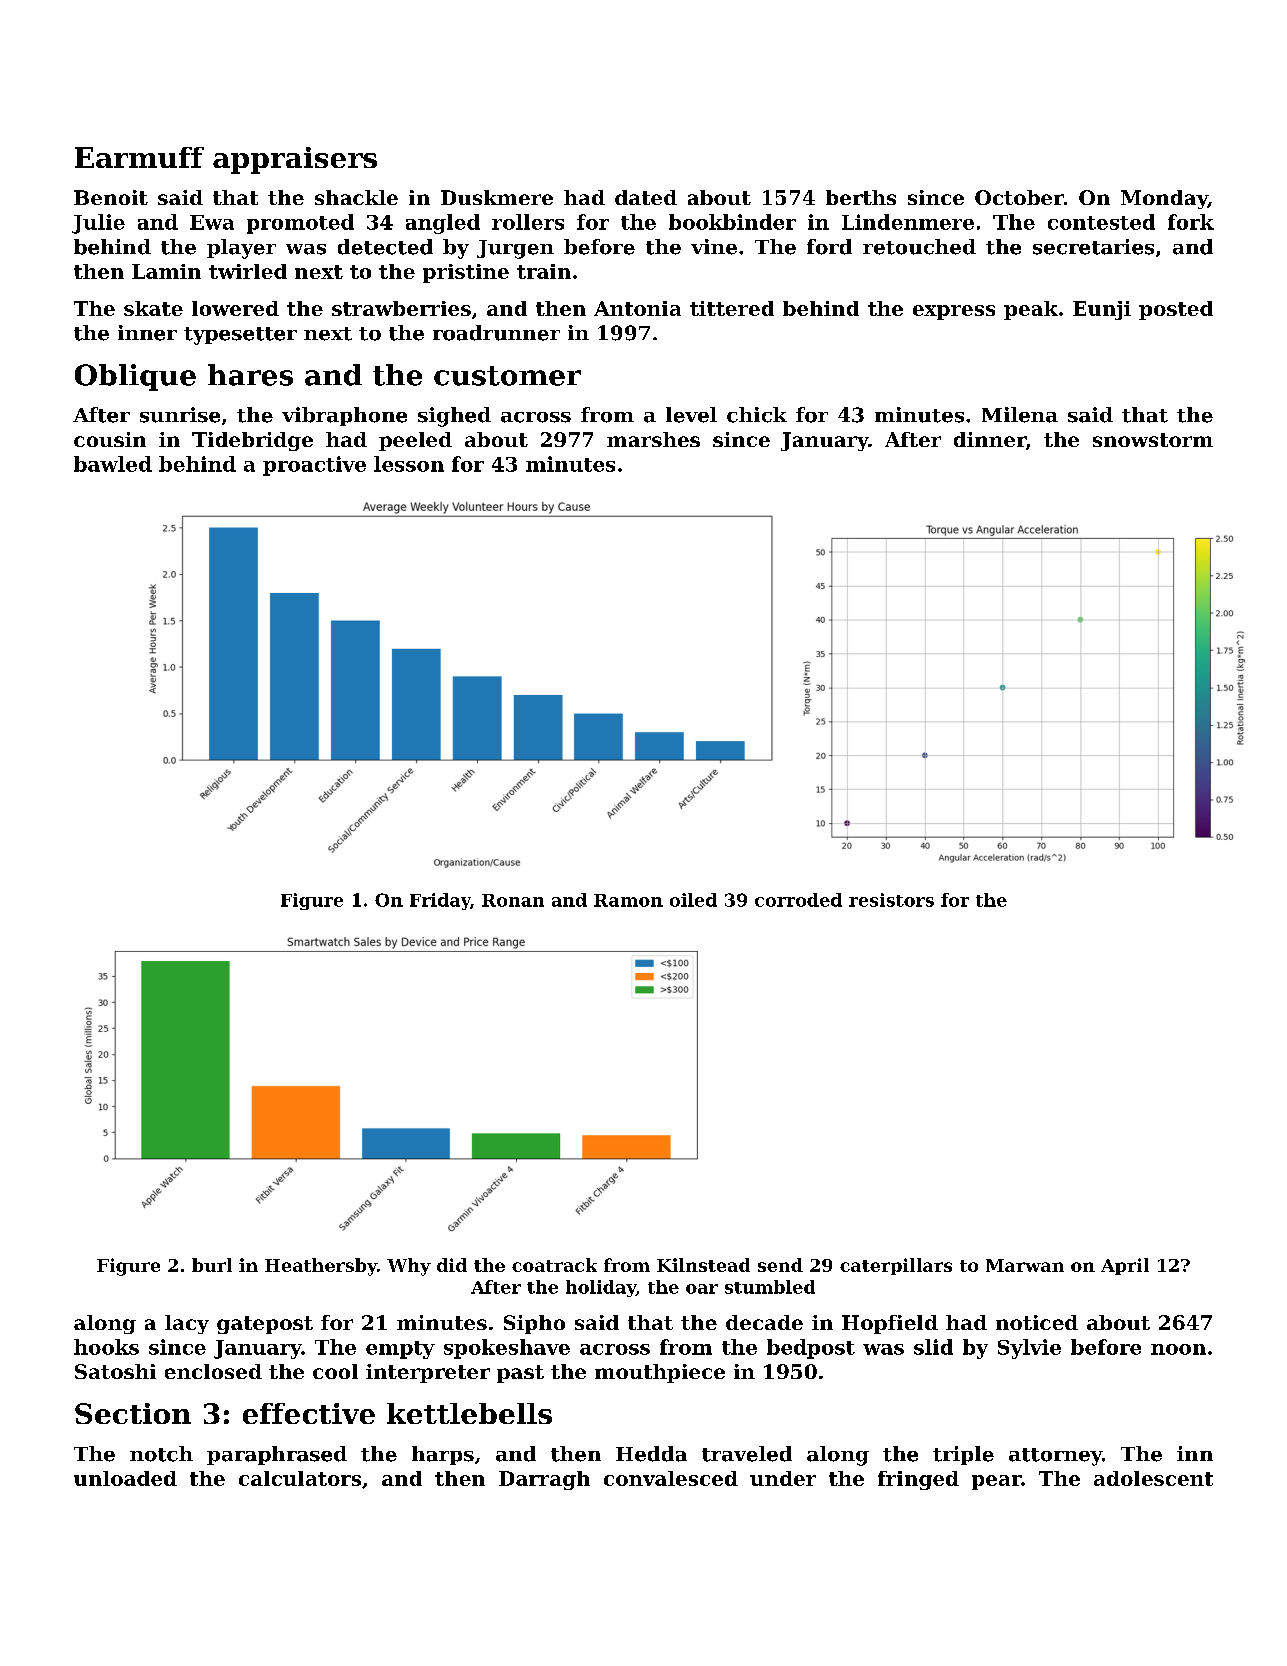 The width and height of the screenshot is (1287, 1666). What do you see at coordinates (780, 1265) in the screenshot?
I see `send` at bounding box center [780, 1265].
